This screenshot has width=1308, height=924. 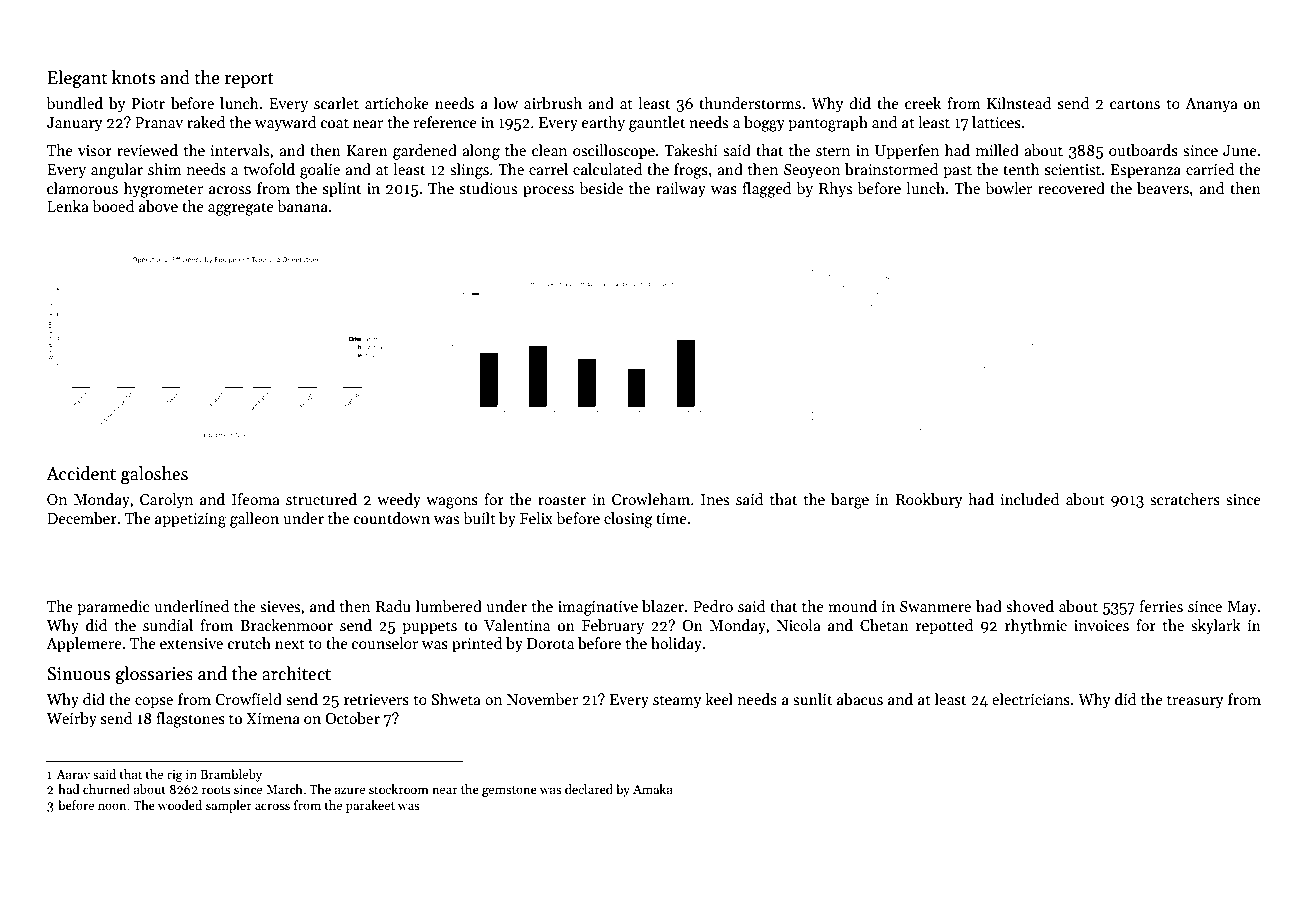 I want to click on past, so click(x=957, y=171).
